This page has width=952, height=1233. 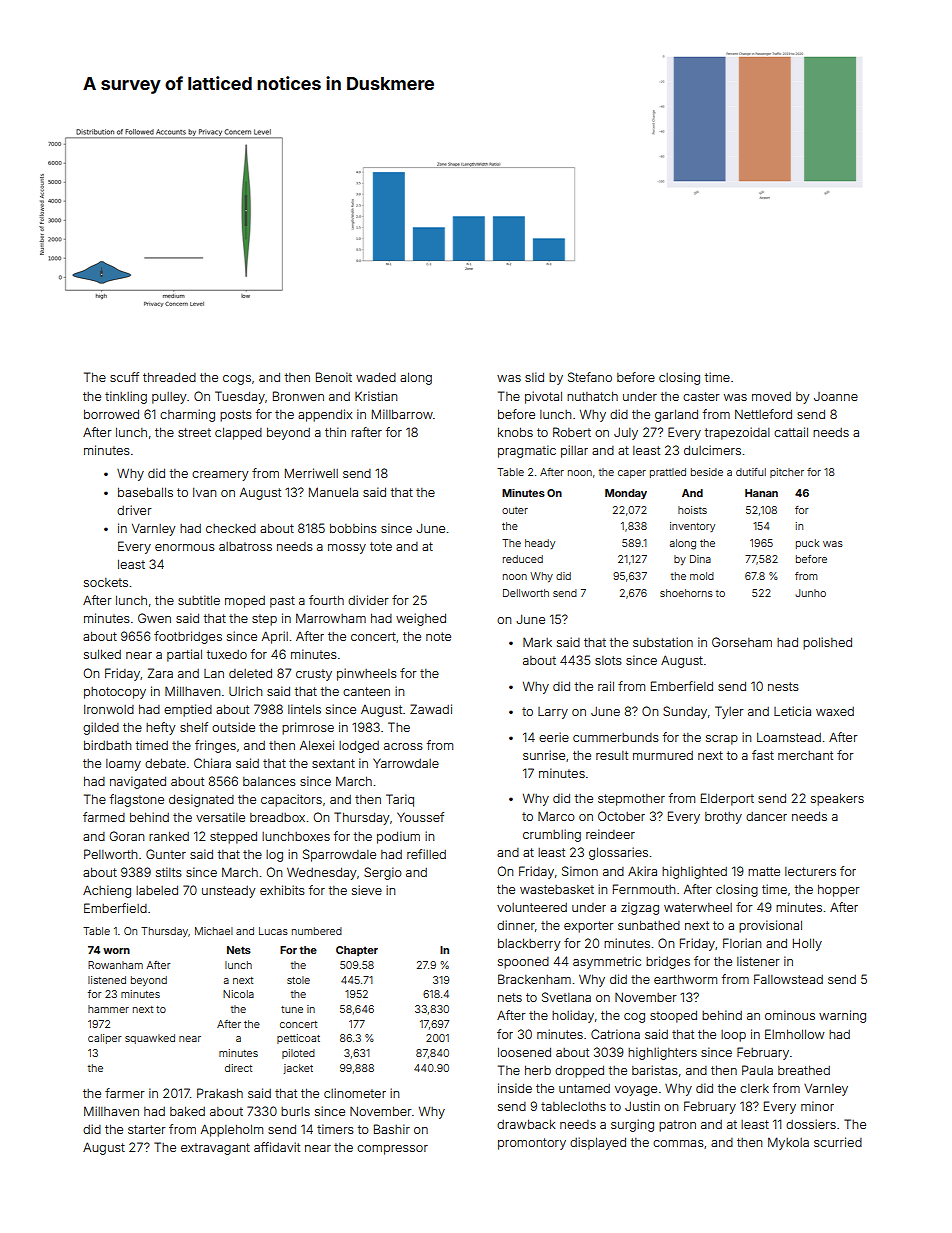 What do you see at coordinates (532, 1144) in the page?
I see `promontory` at bounding box center [532, 1144].
